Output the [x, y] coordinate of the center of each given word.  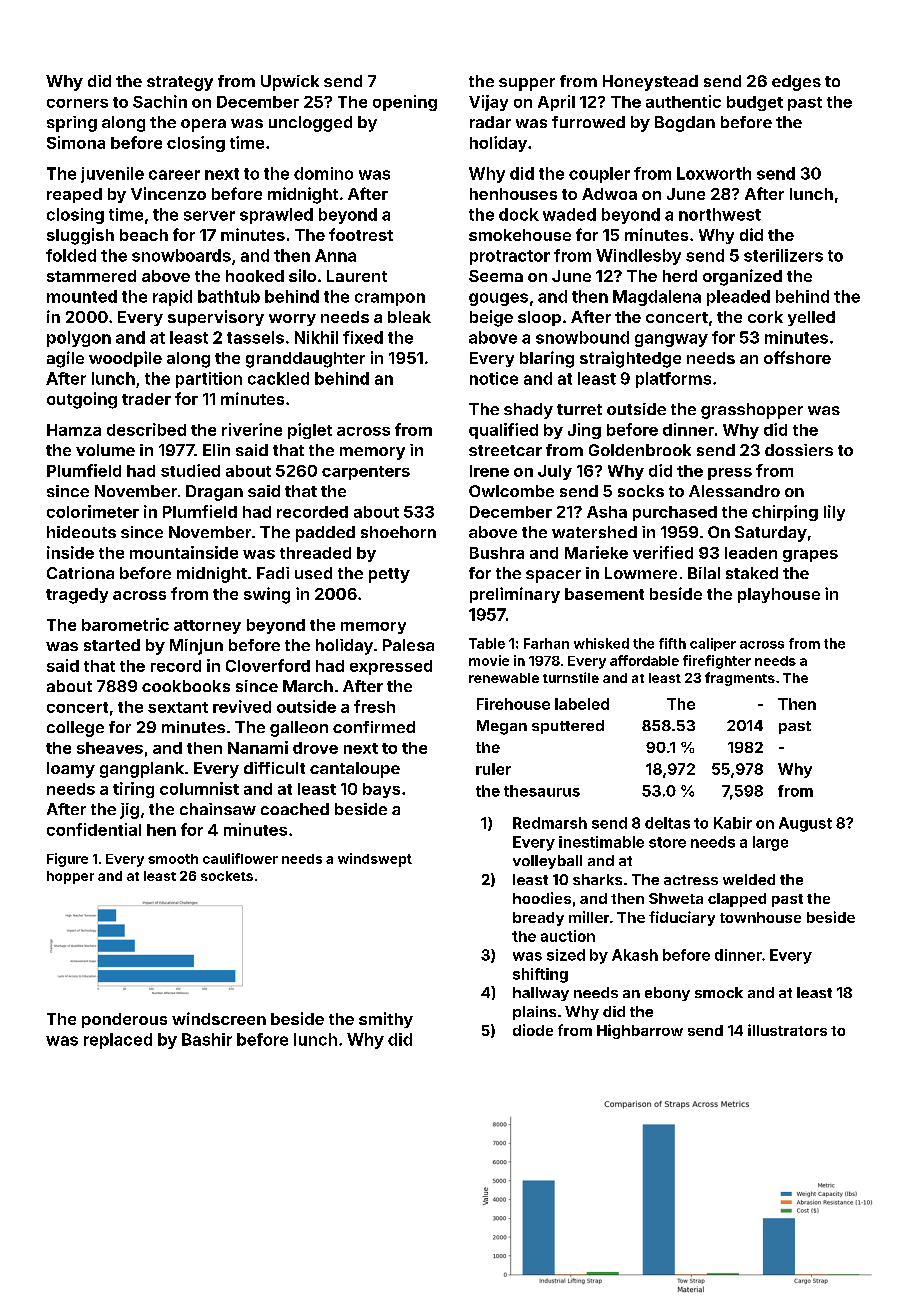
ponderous [124, 1020]
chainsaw [218, 809]
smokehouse [520, 235]
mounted [82, 296]
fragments [740, 679]
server [209, 216]
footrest [361, 234]
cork [765, 317]
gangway [671, 340]
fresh [374, 706]
